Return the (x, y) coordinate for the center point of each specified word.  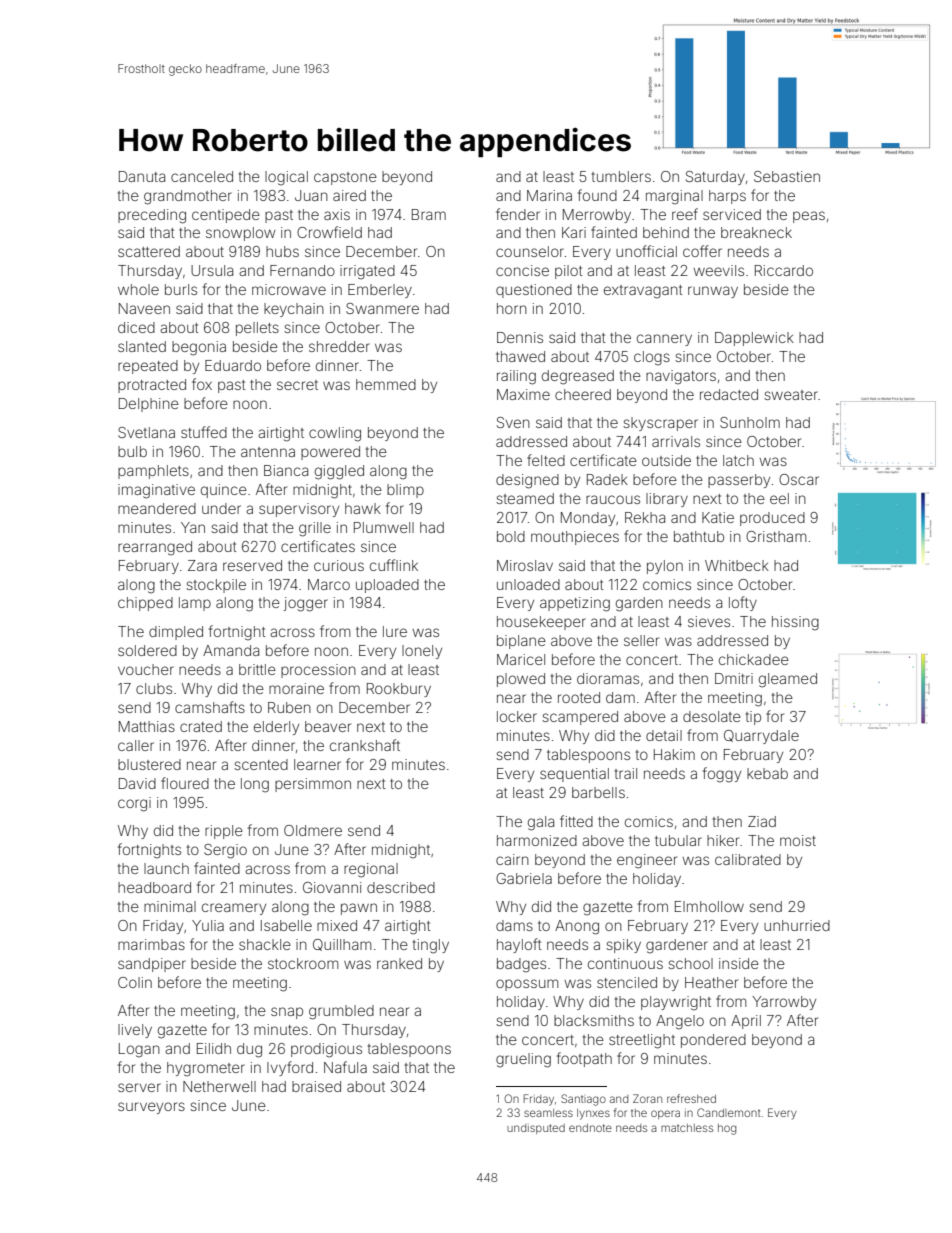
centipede (226, 216)
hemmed (386, 384)
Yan (193, 527)
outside (666, 460)
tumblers (621, 176)
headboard (154, 887)
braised (316, 1086)
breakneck (756, 232)
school (690, 963)
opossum (527, 985)
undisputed (536, 1129)
